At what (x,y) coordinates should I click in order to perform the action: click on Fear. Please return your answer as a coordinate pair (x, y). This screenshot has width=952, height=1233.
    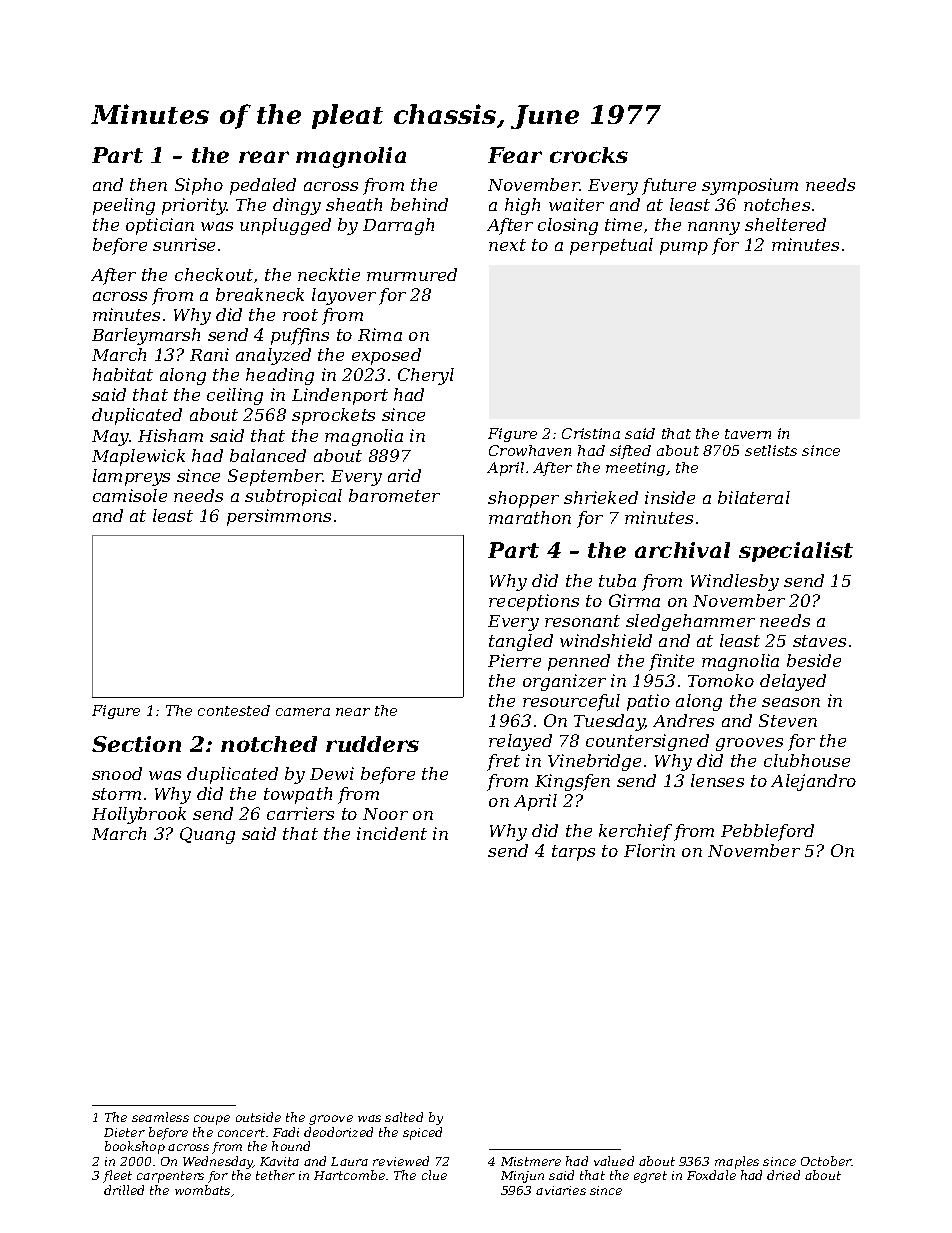
    Looking at the image, I should click on (515, 155).
